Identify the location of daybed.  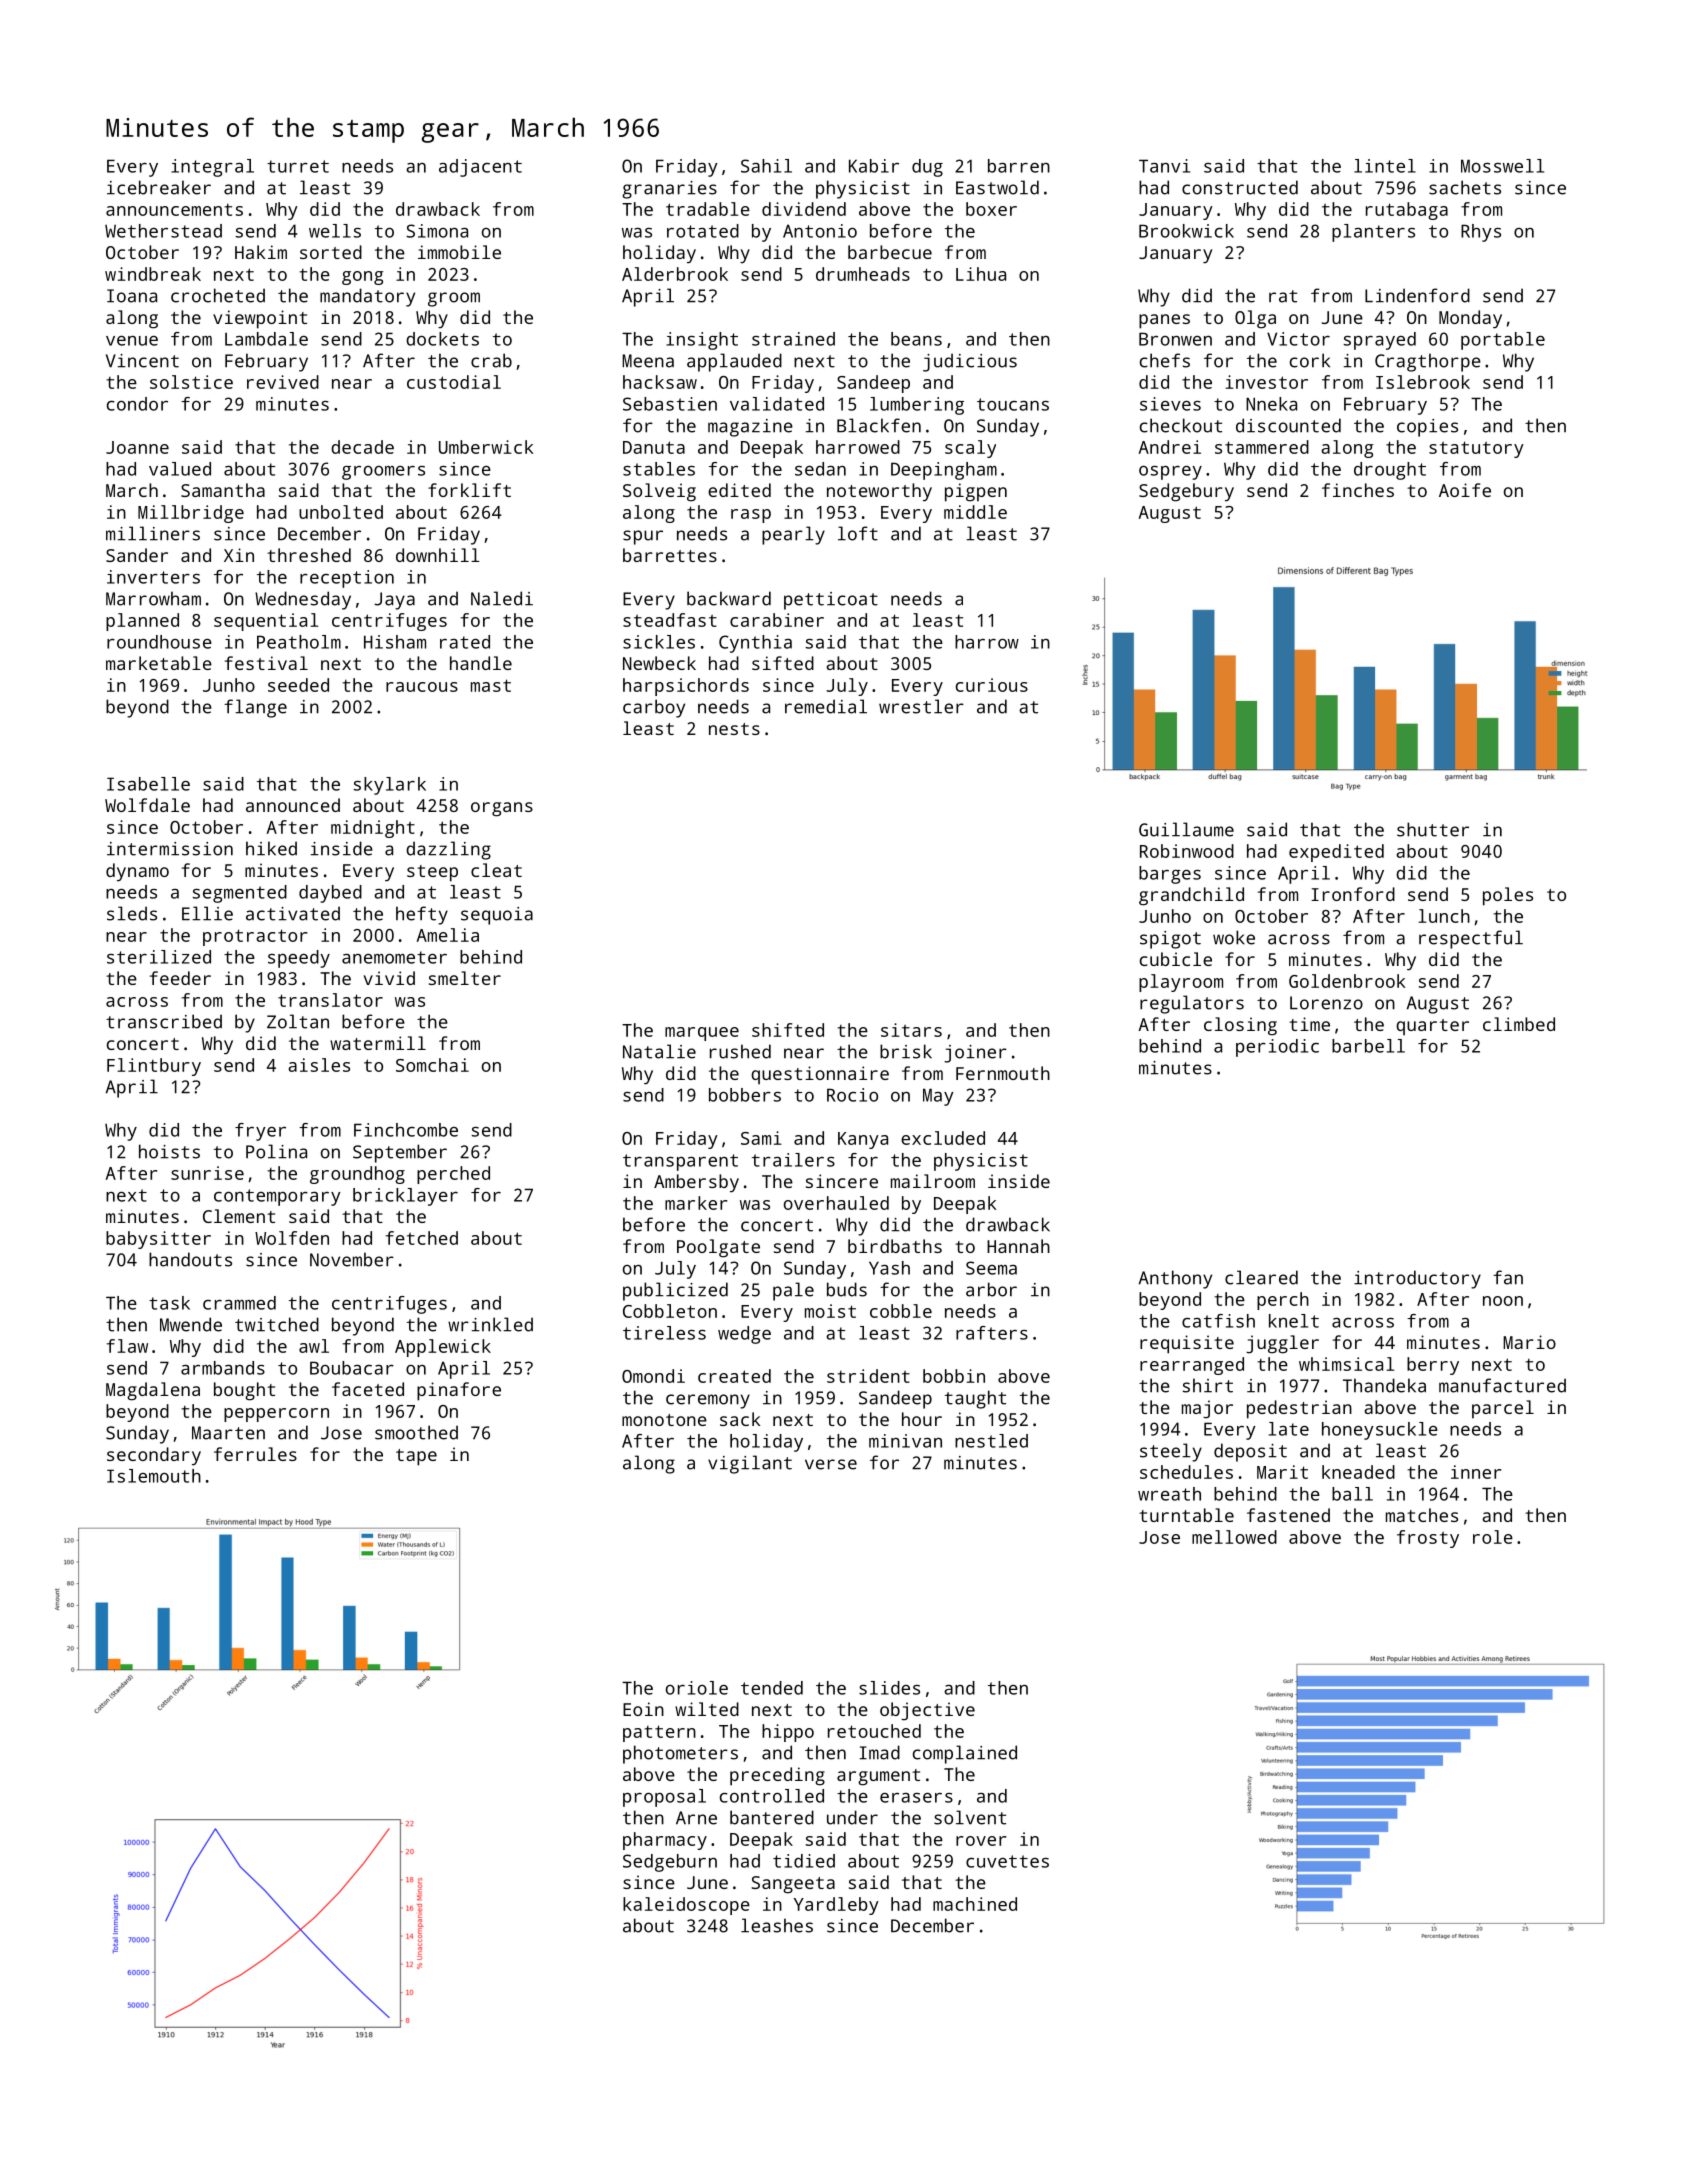
(330, 894).
